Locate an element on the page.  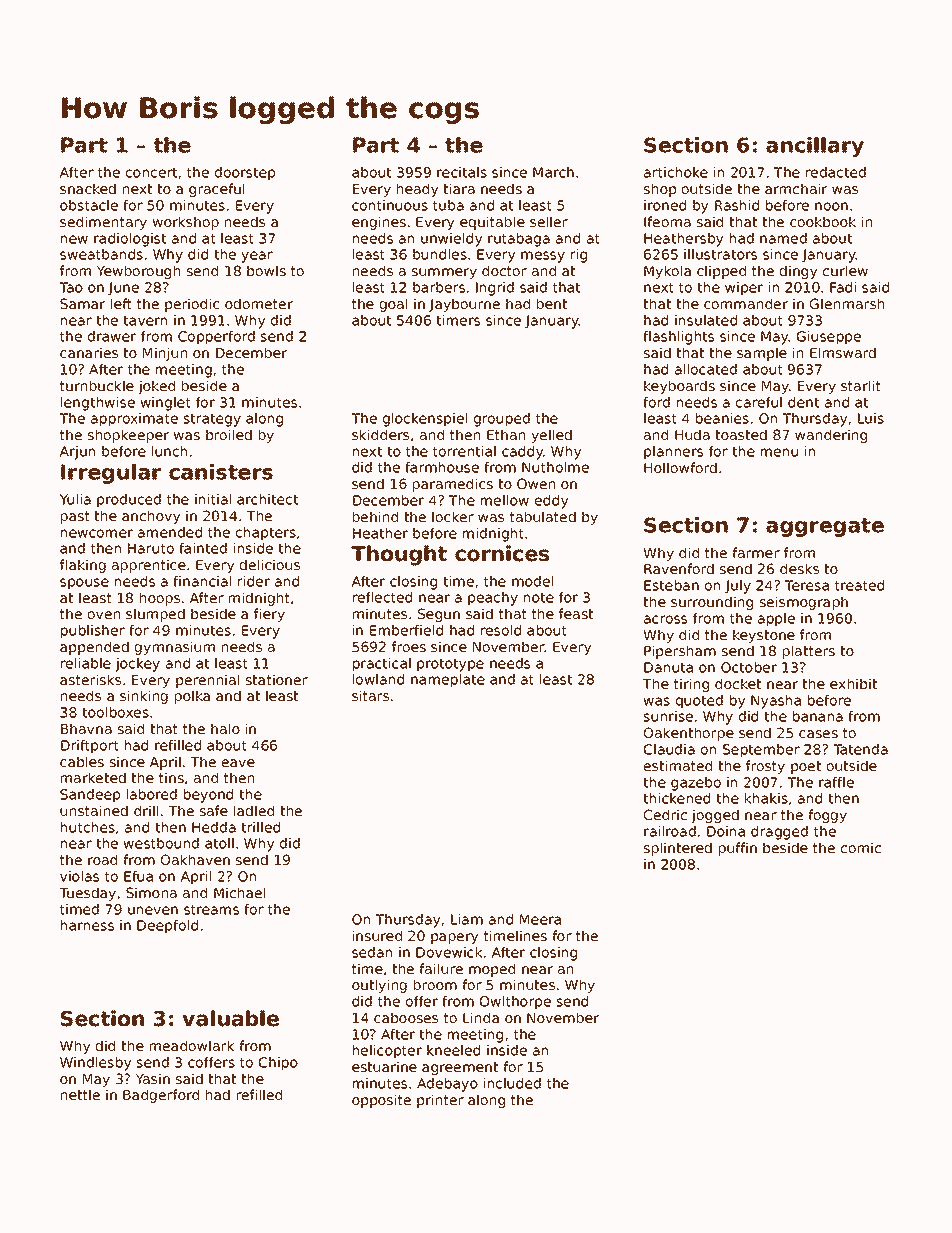
opposite is located at coordinates (381, 1101).
